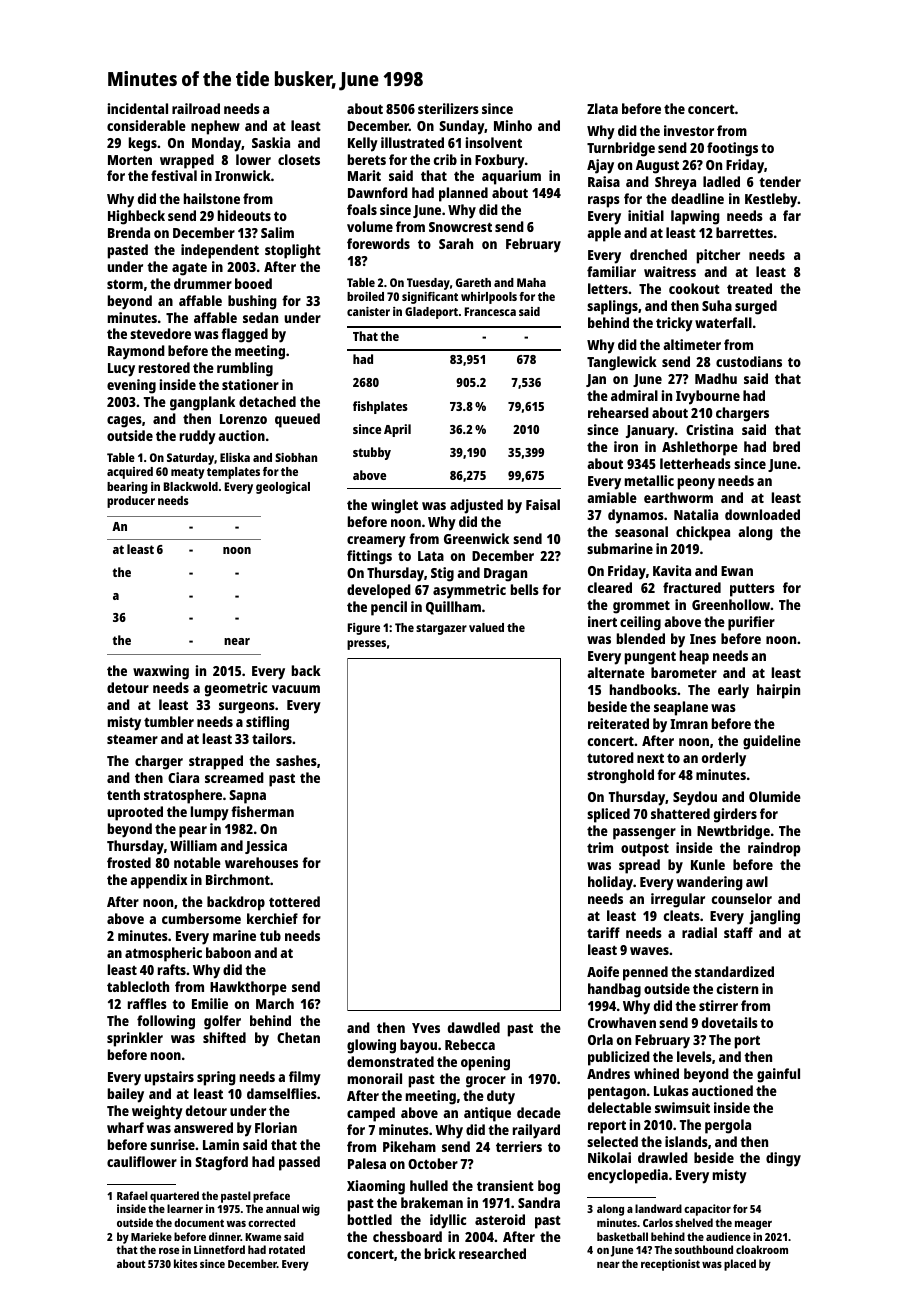 The height and width of the screenshot is (1316, 908). What do you see at coordinates (486, 627) in the screenshot?
I see `valued` at bounding box center [486, 627].
